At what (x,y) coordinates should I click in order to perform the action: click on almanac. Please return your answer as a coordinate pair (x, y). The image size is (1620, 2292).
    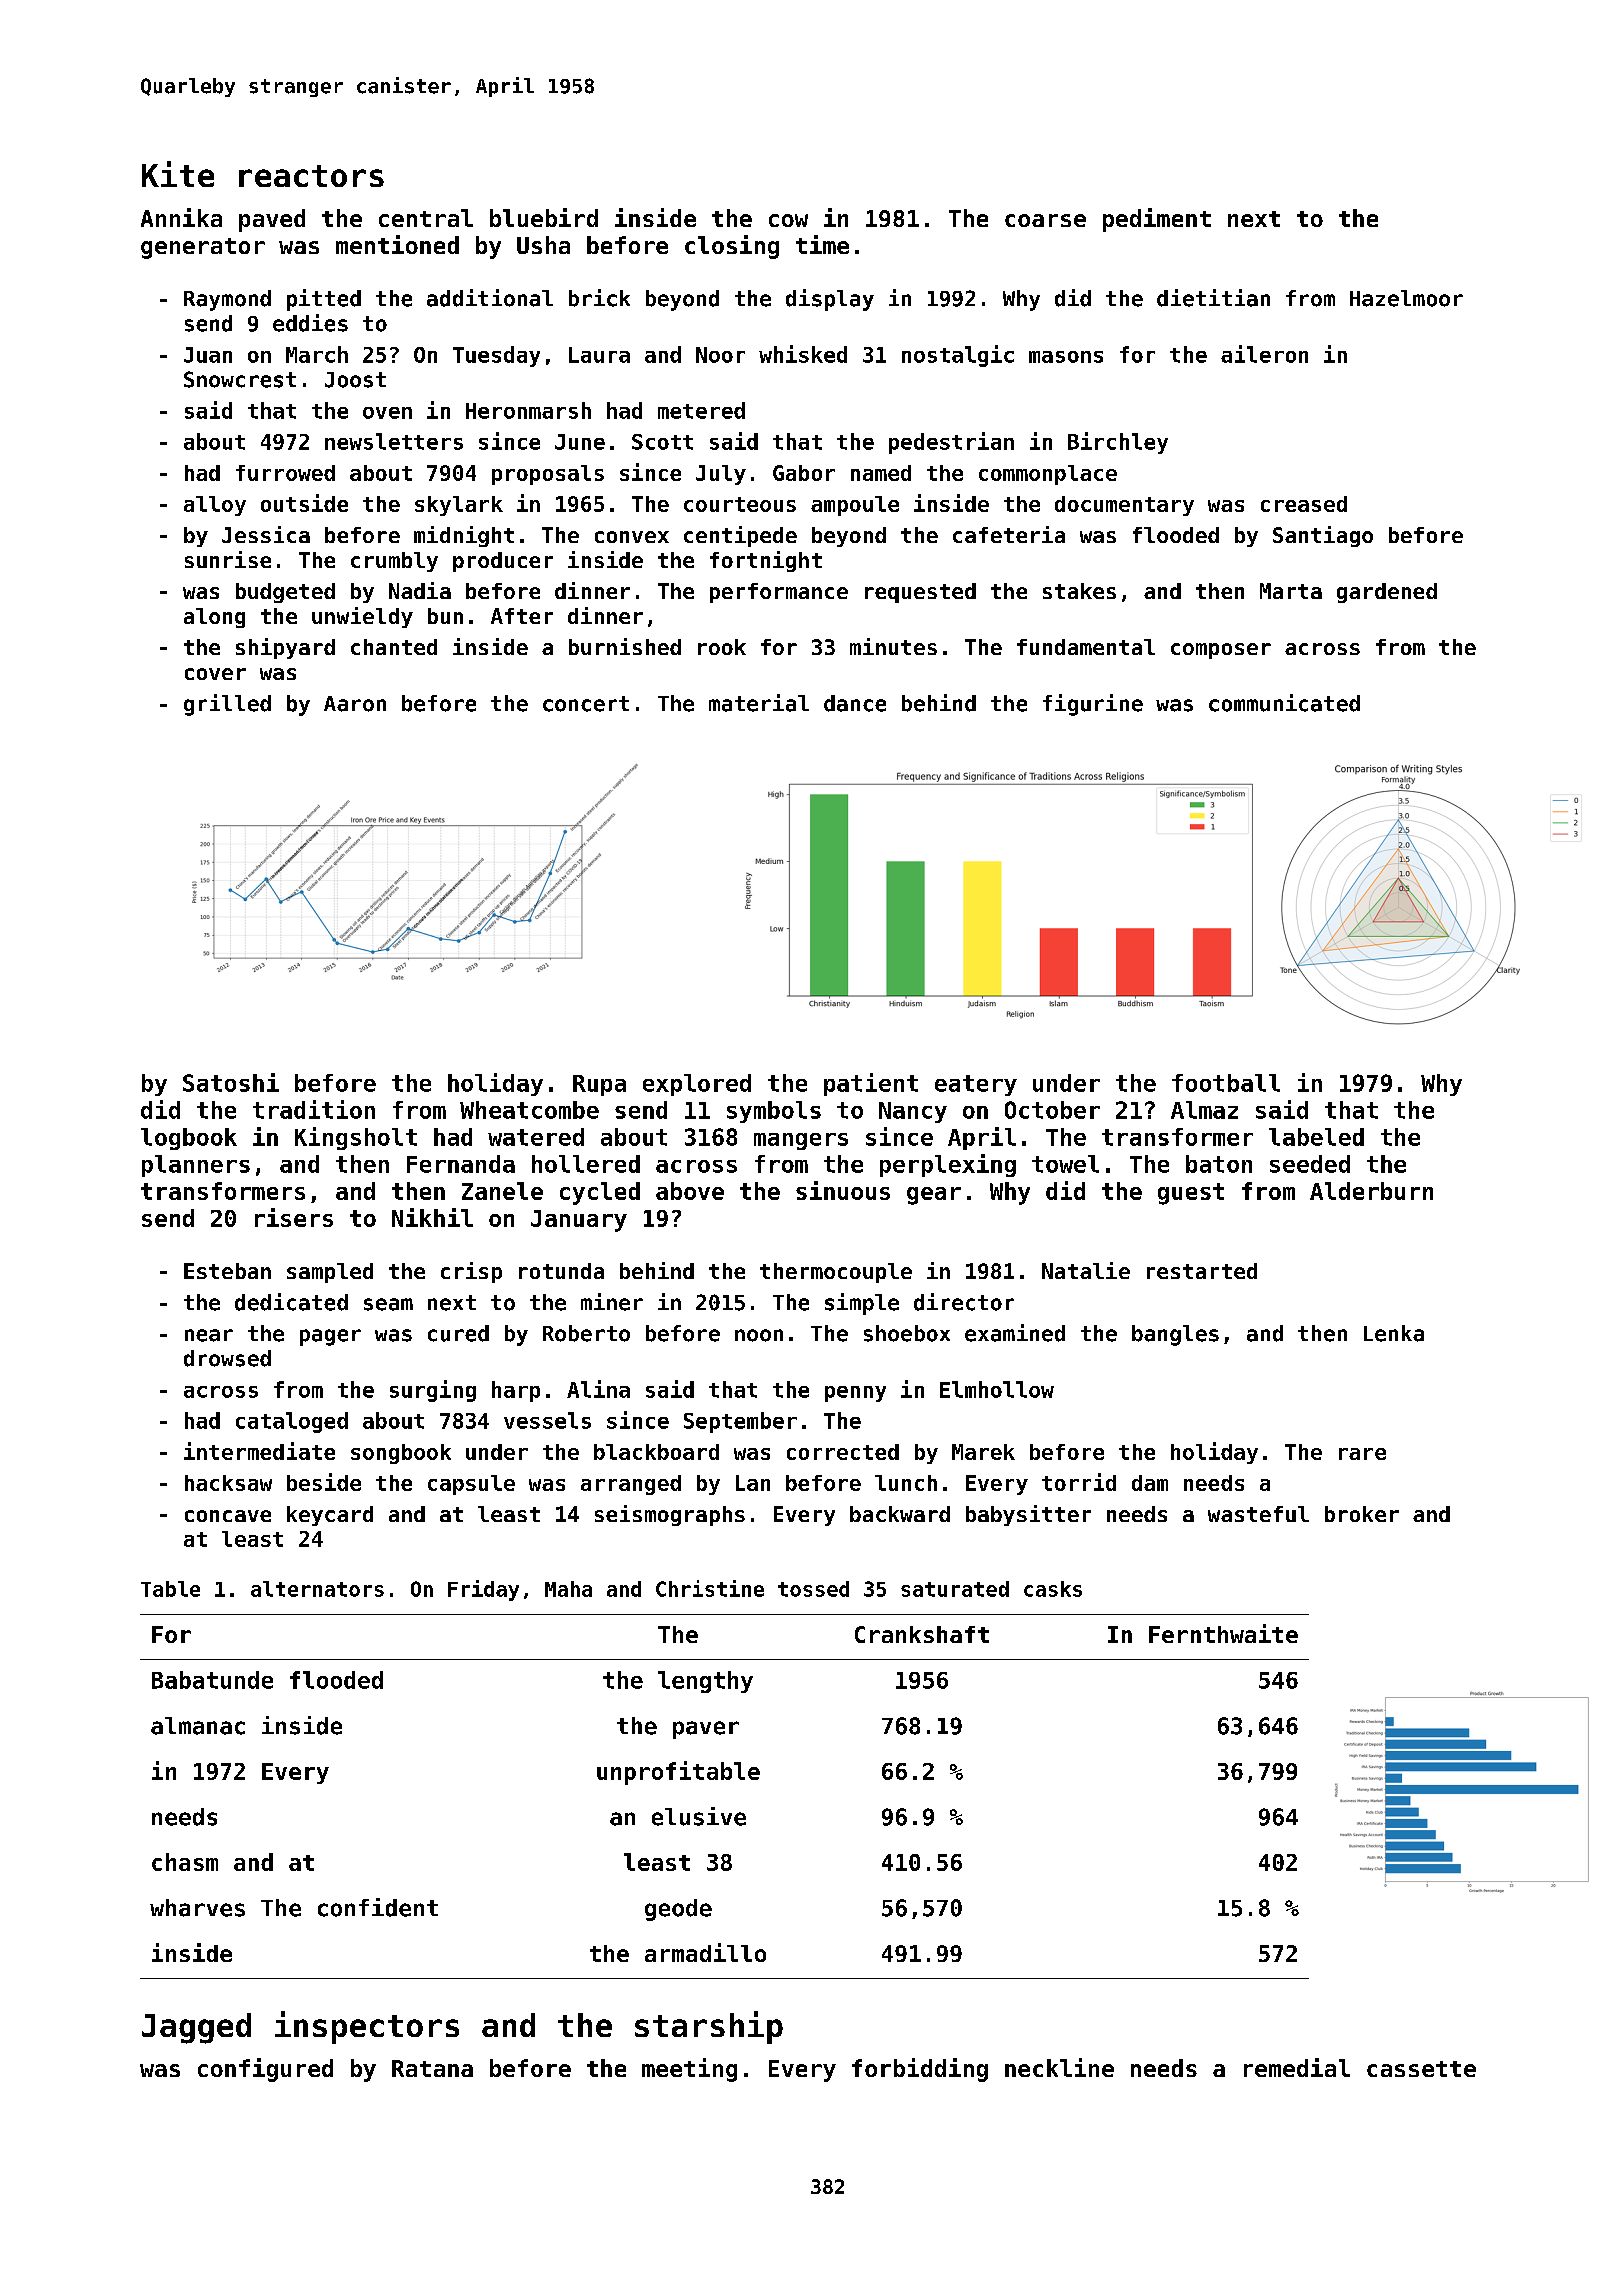
    Looking at the image, I should click on (198, 1726).
